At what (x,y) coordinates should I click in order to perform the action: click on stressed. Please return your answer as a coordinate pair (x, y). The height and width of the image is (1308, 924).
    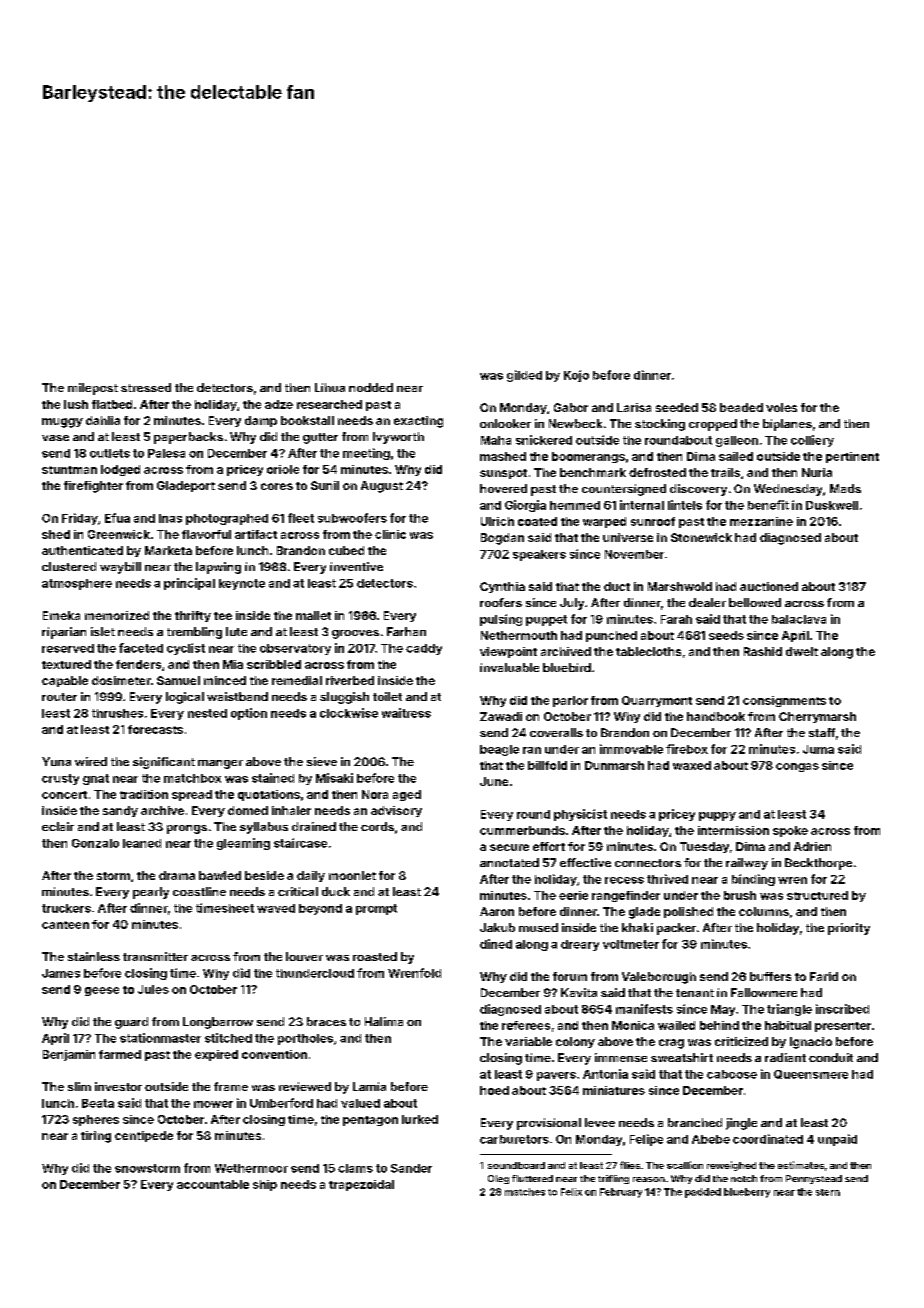
    Looking at the image, I should click on (146, 387).
